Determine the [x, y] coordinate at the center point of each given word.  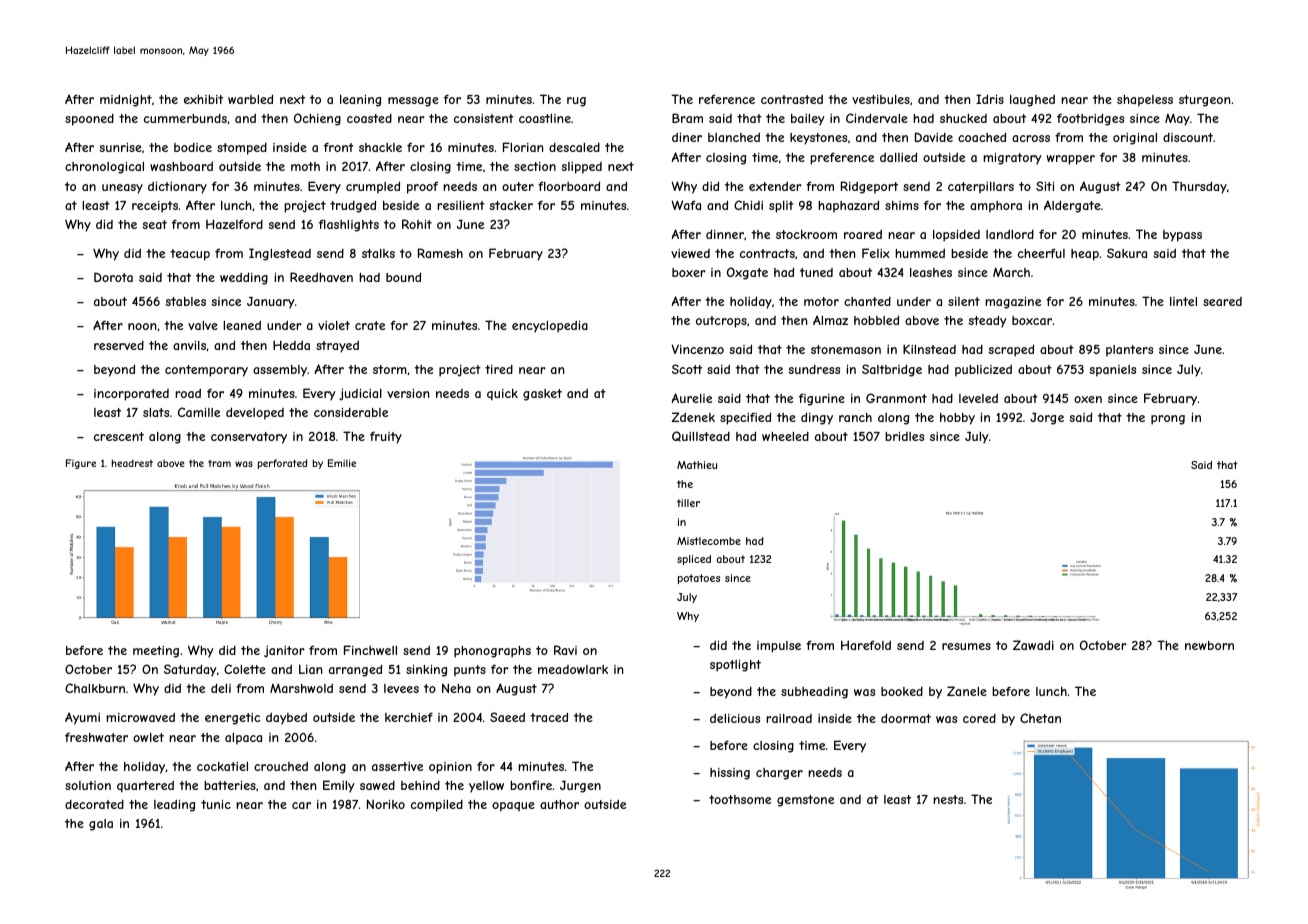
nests [948, 799]
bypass [1182, 236]
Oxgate [747, 273]
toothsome [740, 799]
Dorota [113, 277]
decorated [94, 804]
